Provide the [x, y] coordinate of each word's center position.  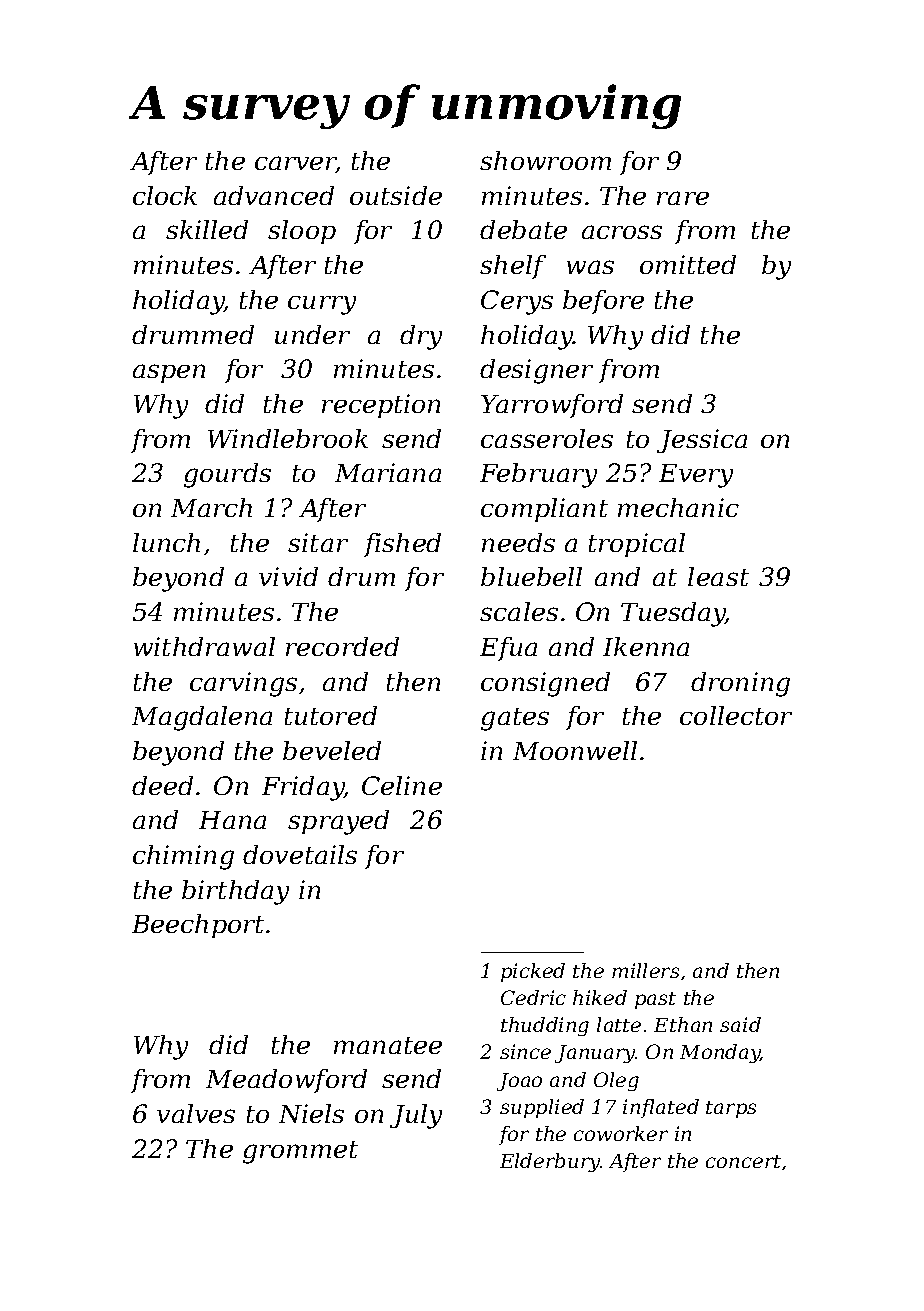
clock [165, 195]
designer [536, 371]
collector [736, 715]
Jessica [702, 441]
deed [162, 785]
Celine [402, 785]
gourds [227, 475]
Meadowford [286, 1081]
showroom [545, 160]
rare [683, 198]
